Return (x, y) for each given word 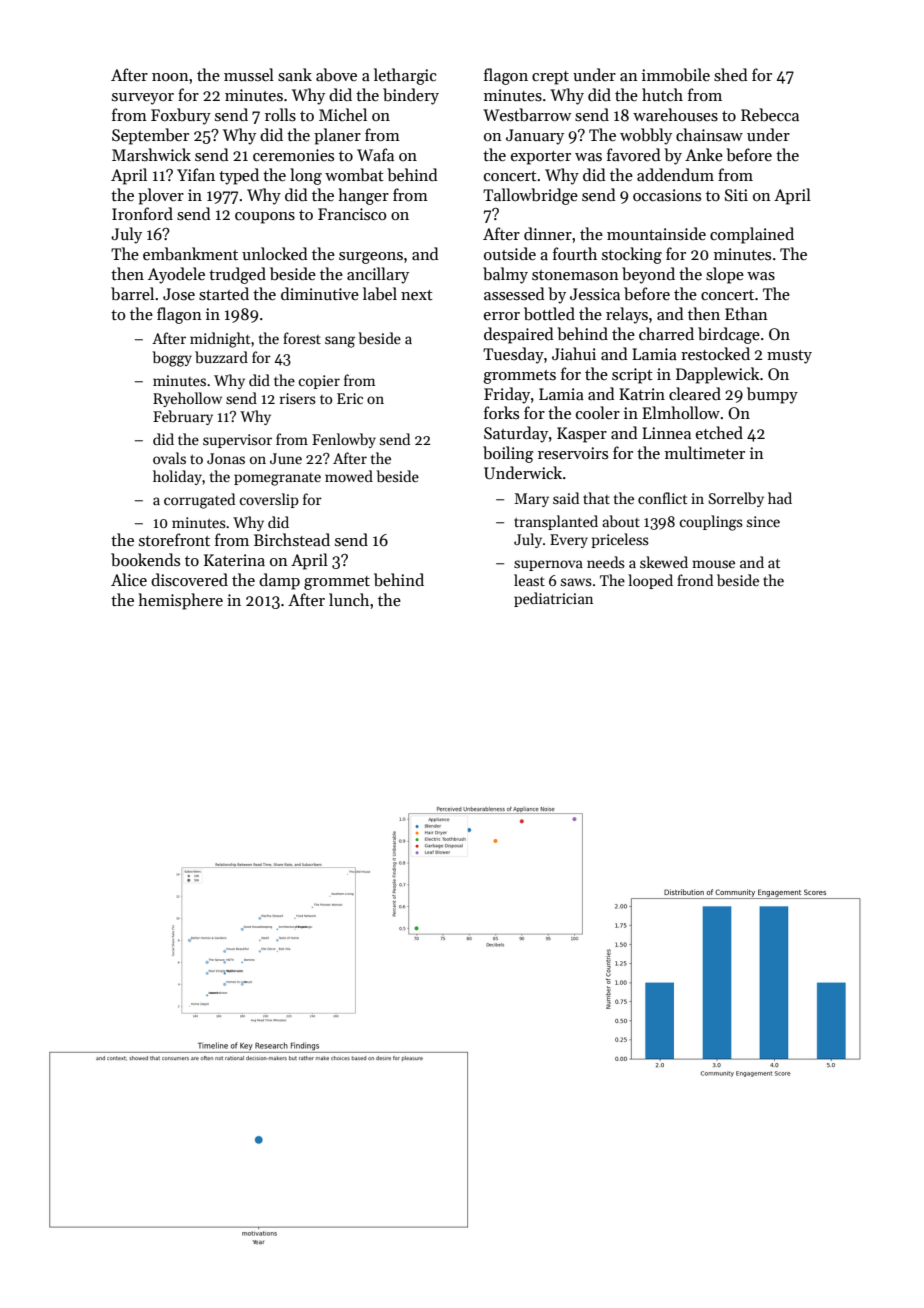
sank (295, 75)
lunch (349, 599)
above (336, 75)
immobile (676, 75)
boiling (508, 454)
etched (719, 432)
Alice (129, 579)
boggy (172, 359)
